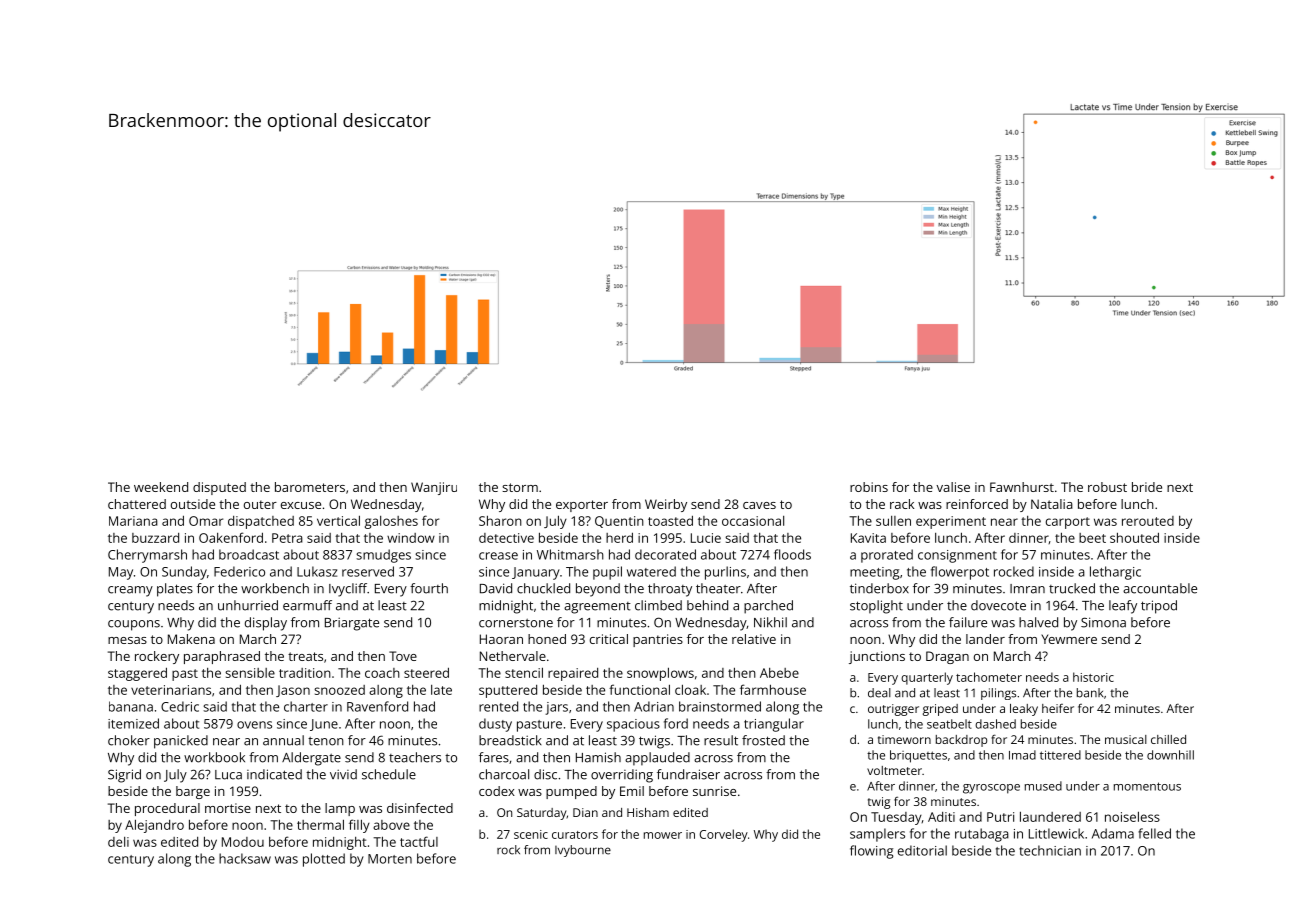 This screenshot has height=924, width=1308. What do you see at coordinates (953, 487) in the screenshot?
I see `valise` at bounding box center [953, 487].
